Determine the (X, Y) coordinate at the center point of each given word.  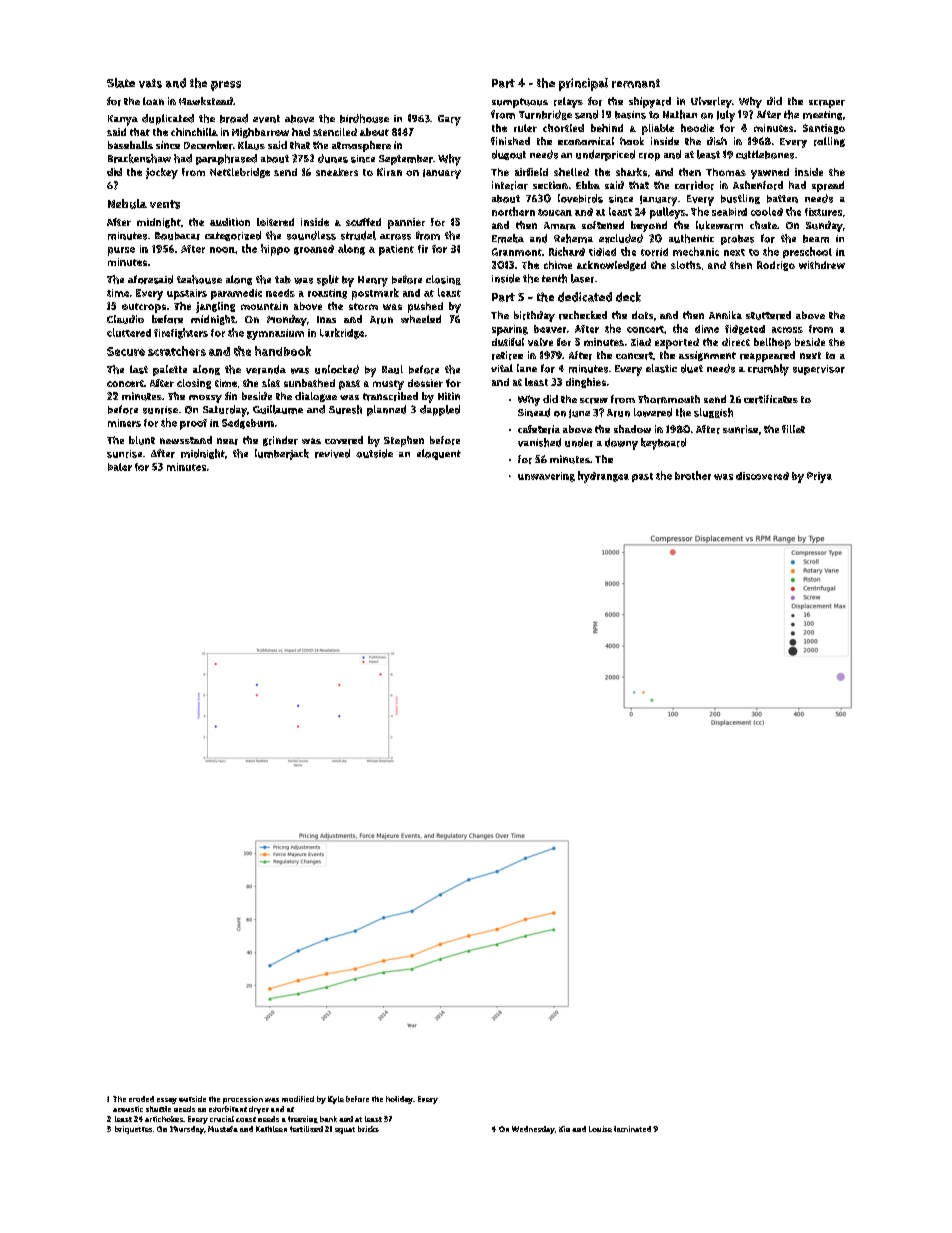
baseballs (130, 145)
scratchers (177, 351)
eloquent (439, 454)
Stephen (404, 441)
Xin (564, 1129)
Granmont (517, 252)
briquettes (133, 1130)
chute (763, 225)
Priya (819, 477)
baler (120, 467)
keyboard (663, 444)
